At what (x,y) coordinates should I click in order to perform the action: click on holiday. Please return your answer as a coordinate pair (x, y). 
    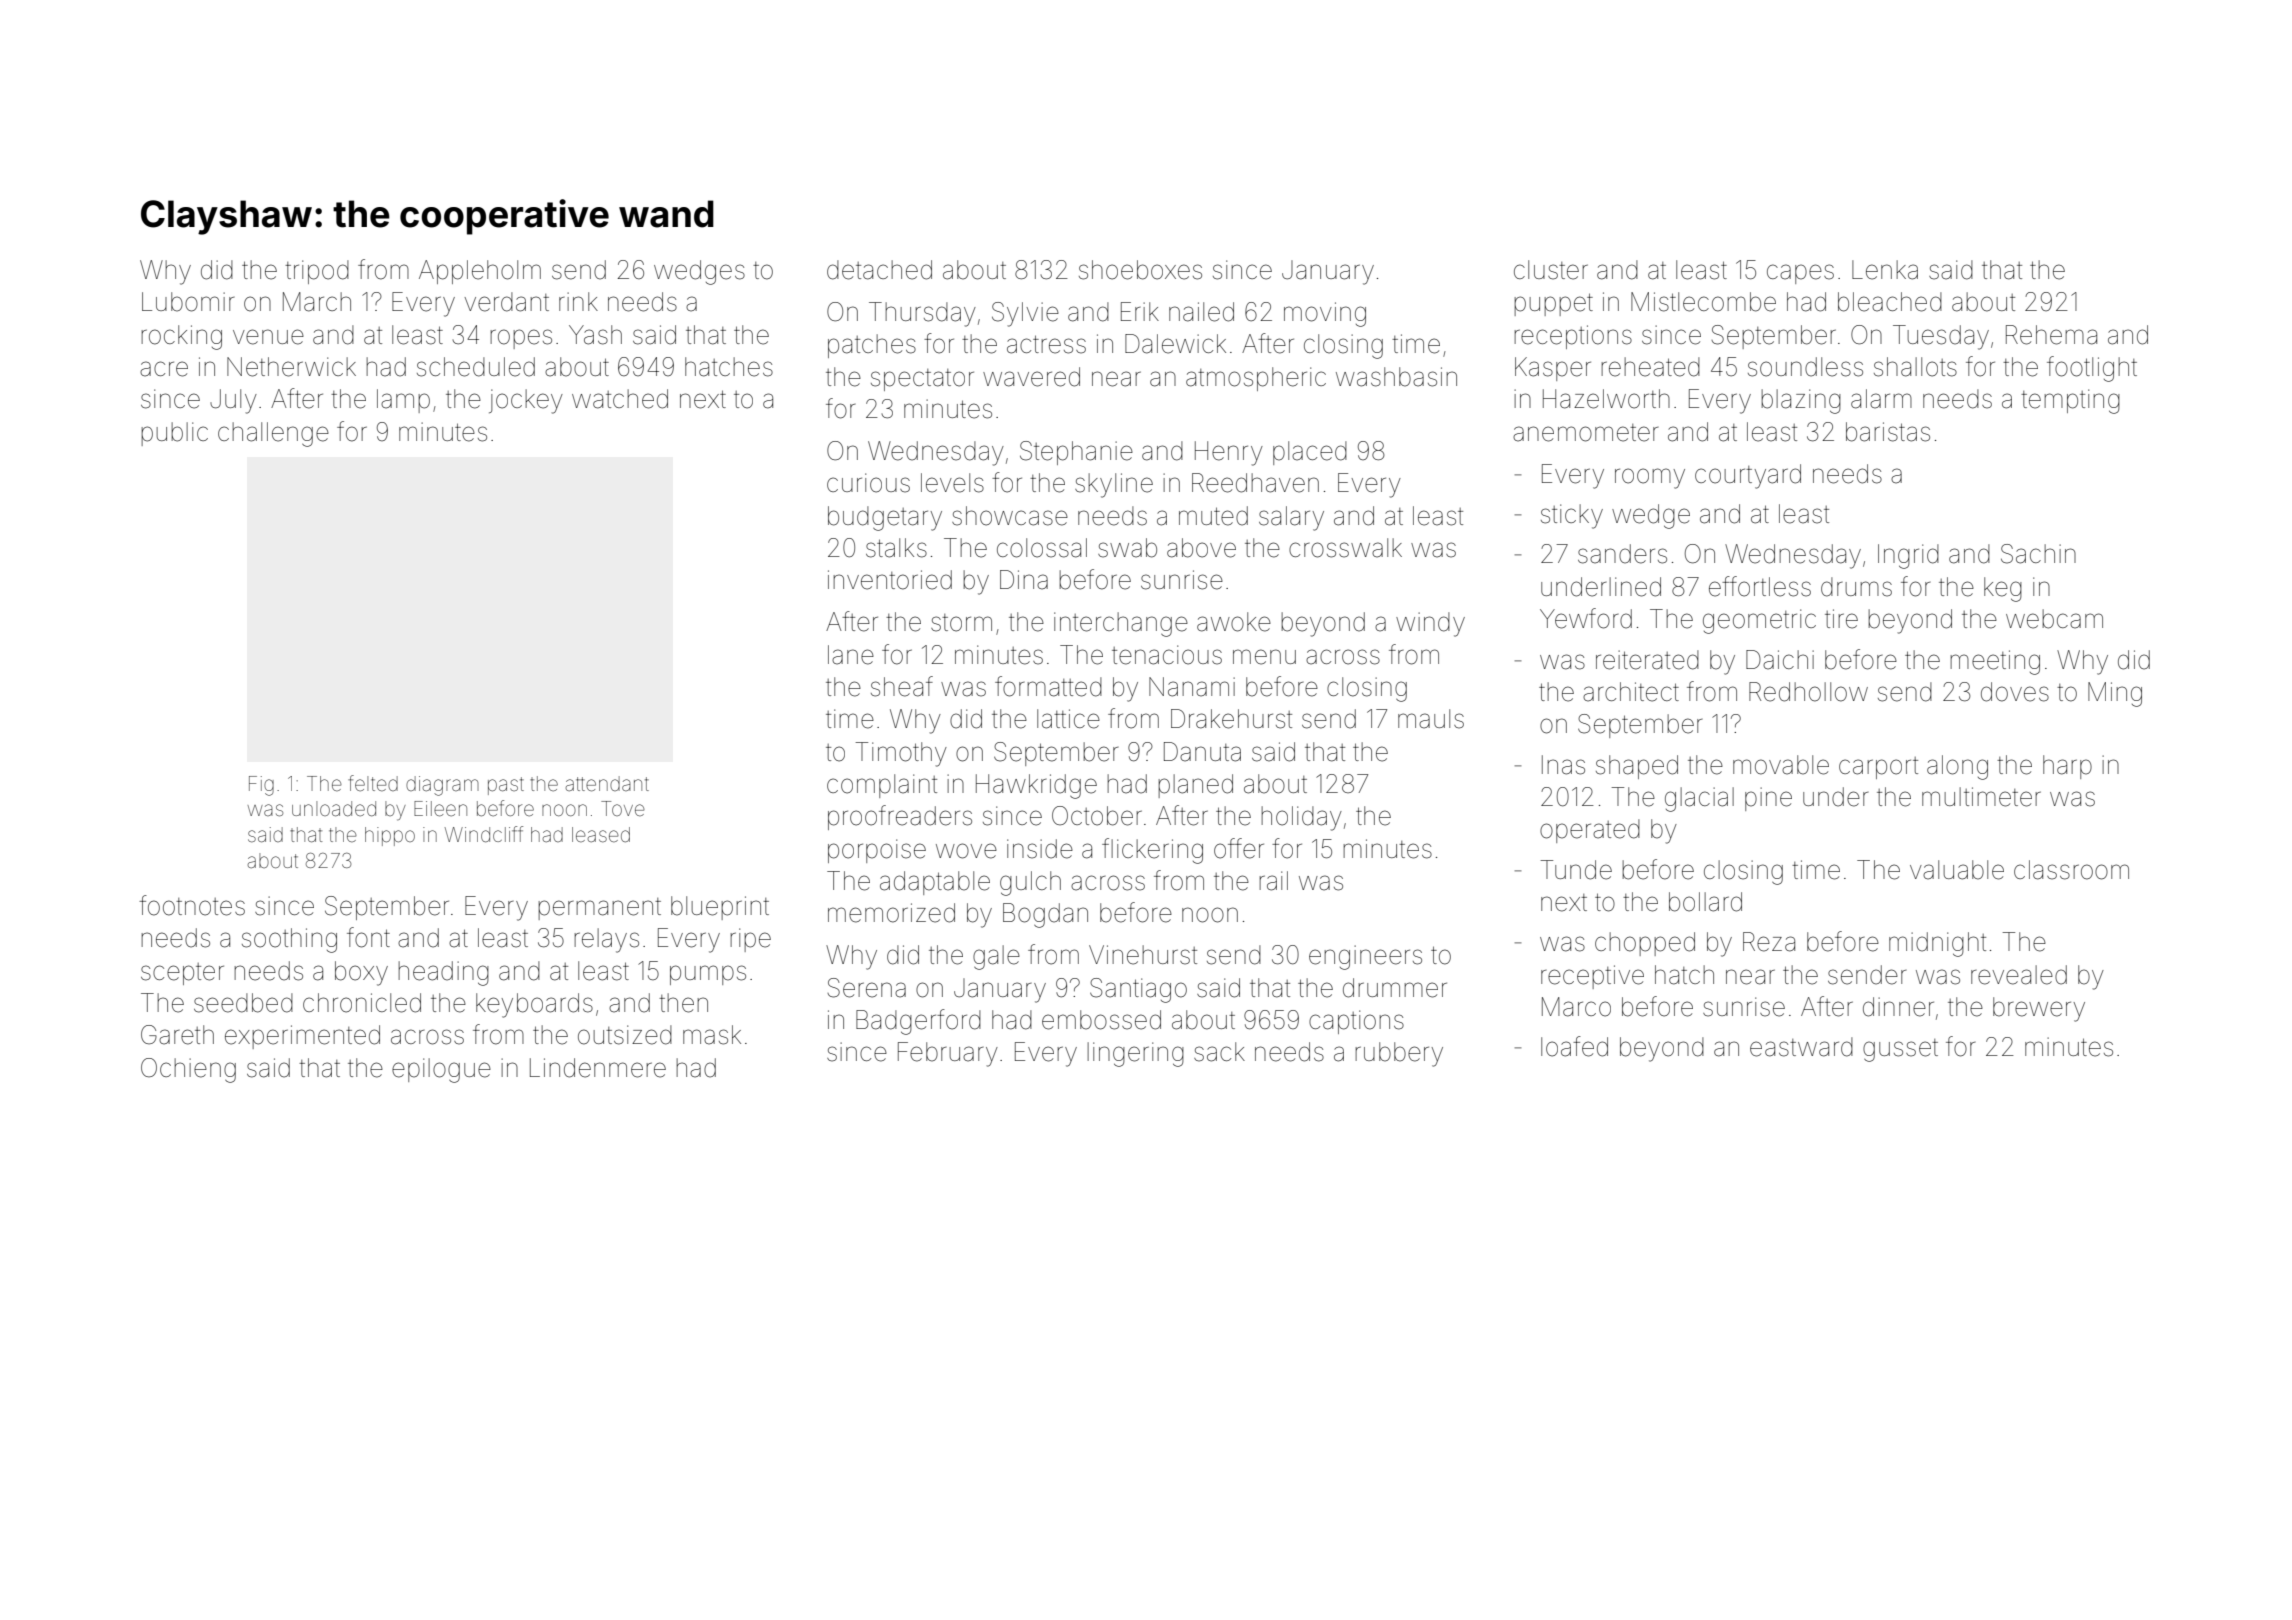
    Looking at the image, I should click on (1301, 818).
